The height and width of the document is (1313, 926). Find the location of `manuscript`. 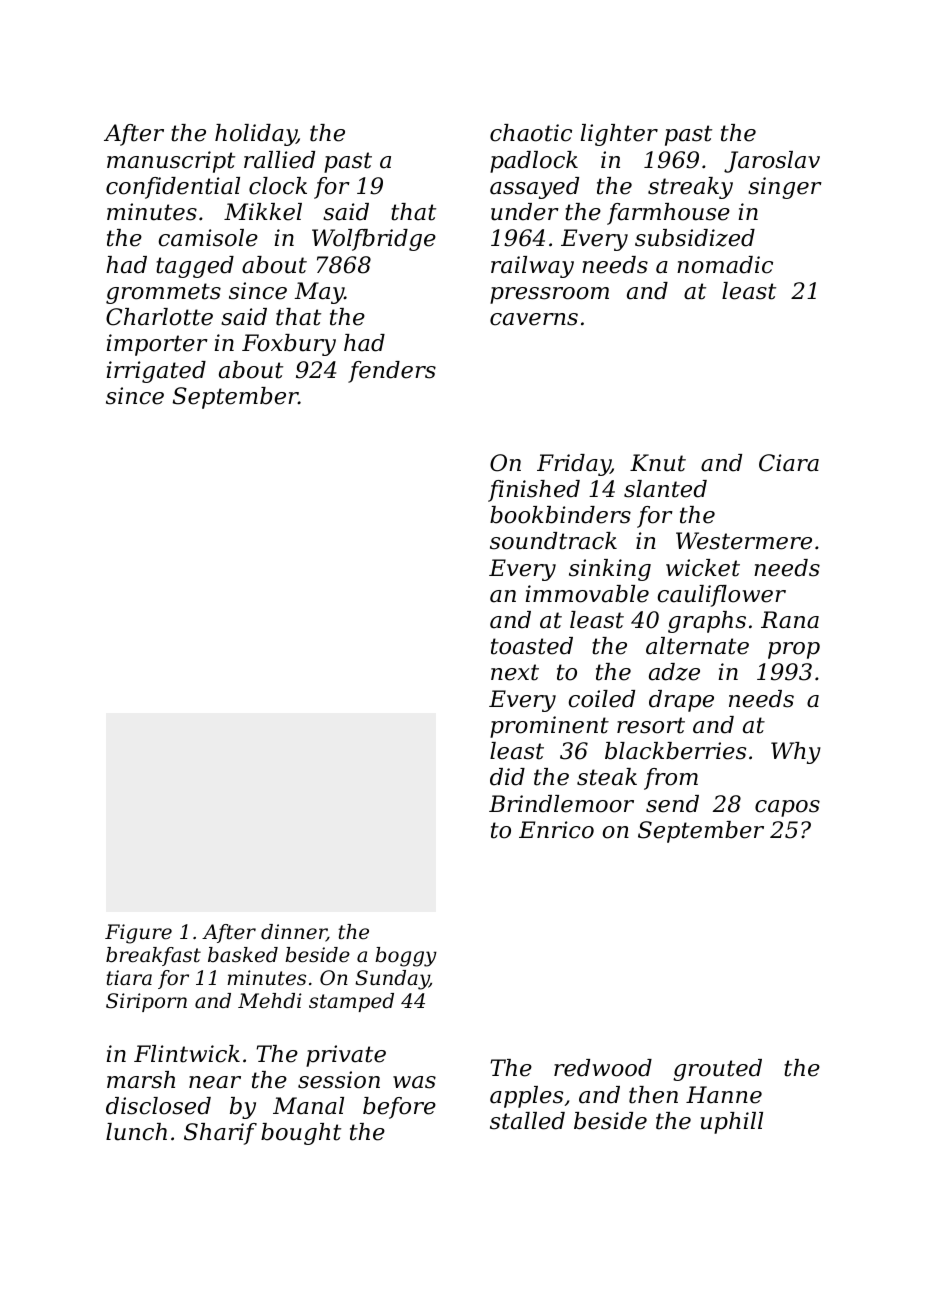

manuscript is located at coordinates (171, 162).
